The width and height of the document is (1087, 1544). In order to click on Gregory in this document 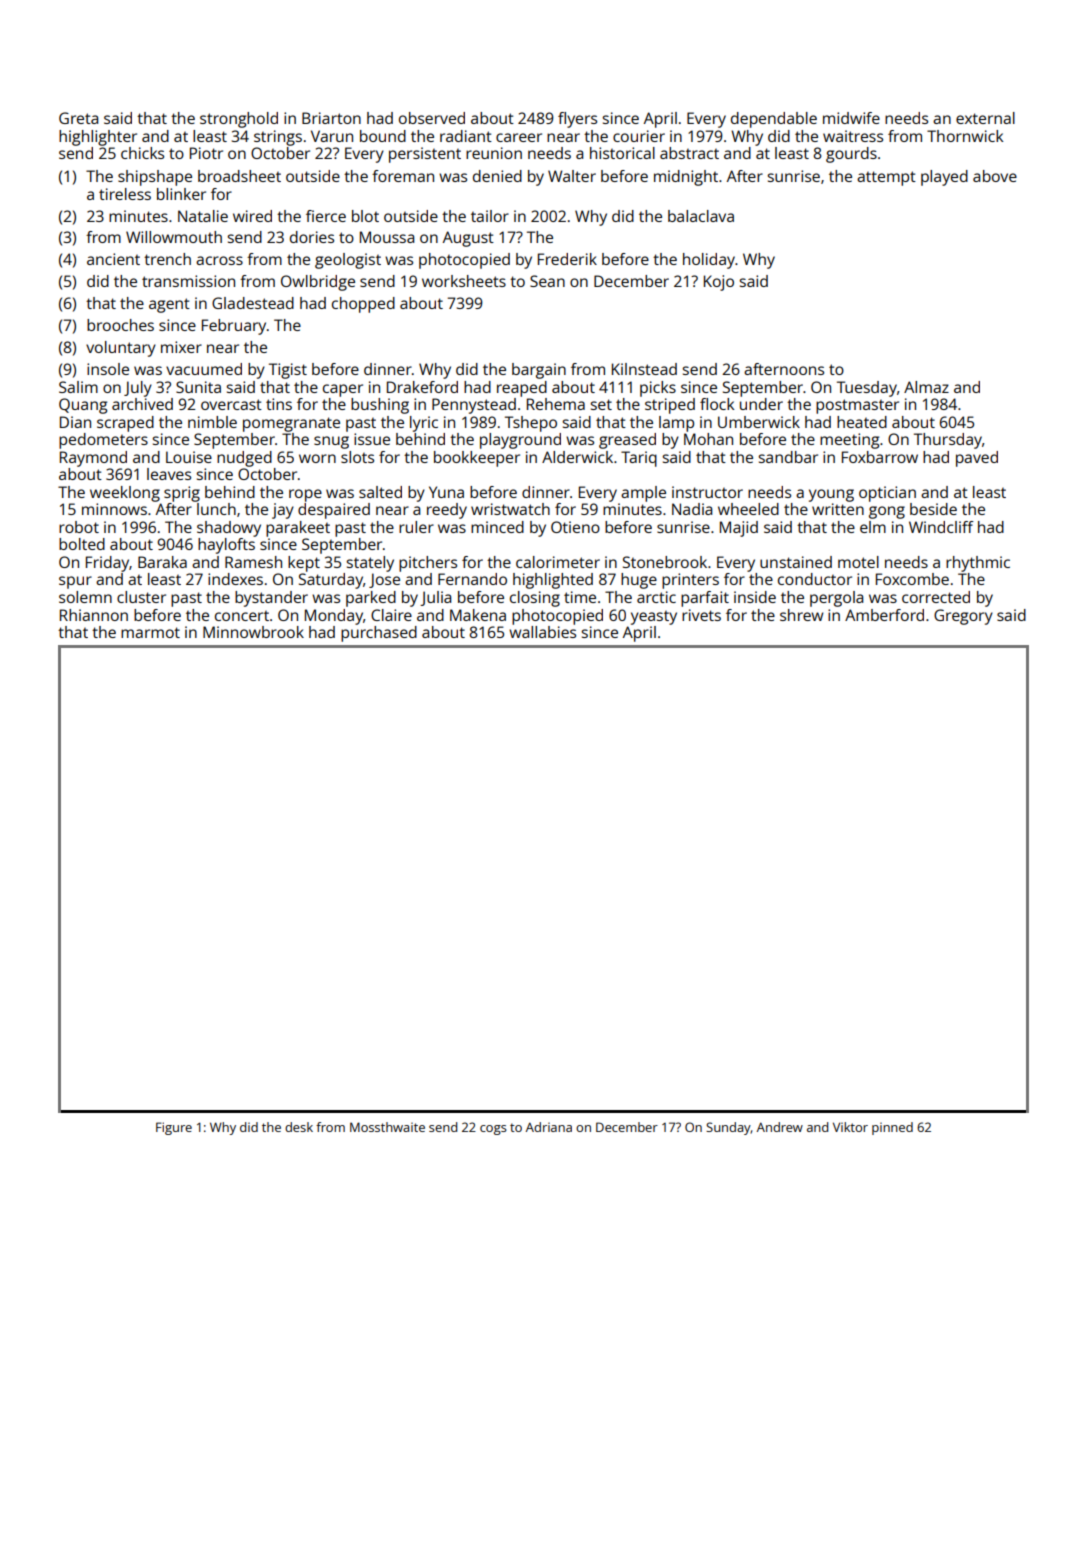, I will do `click(963, 617)`.
